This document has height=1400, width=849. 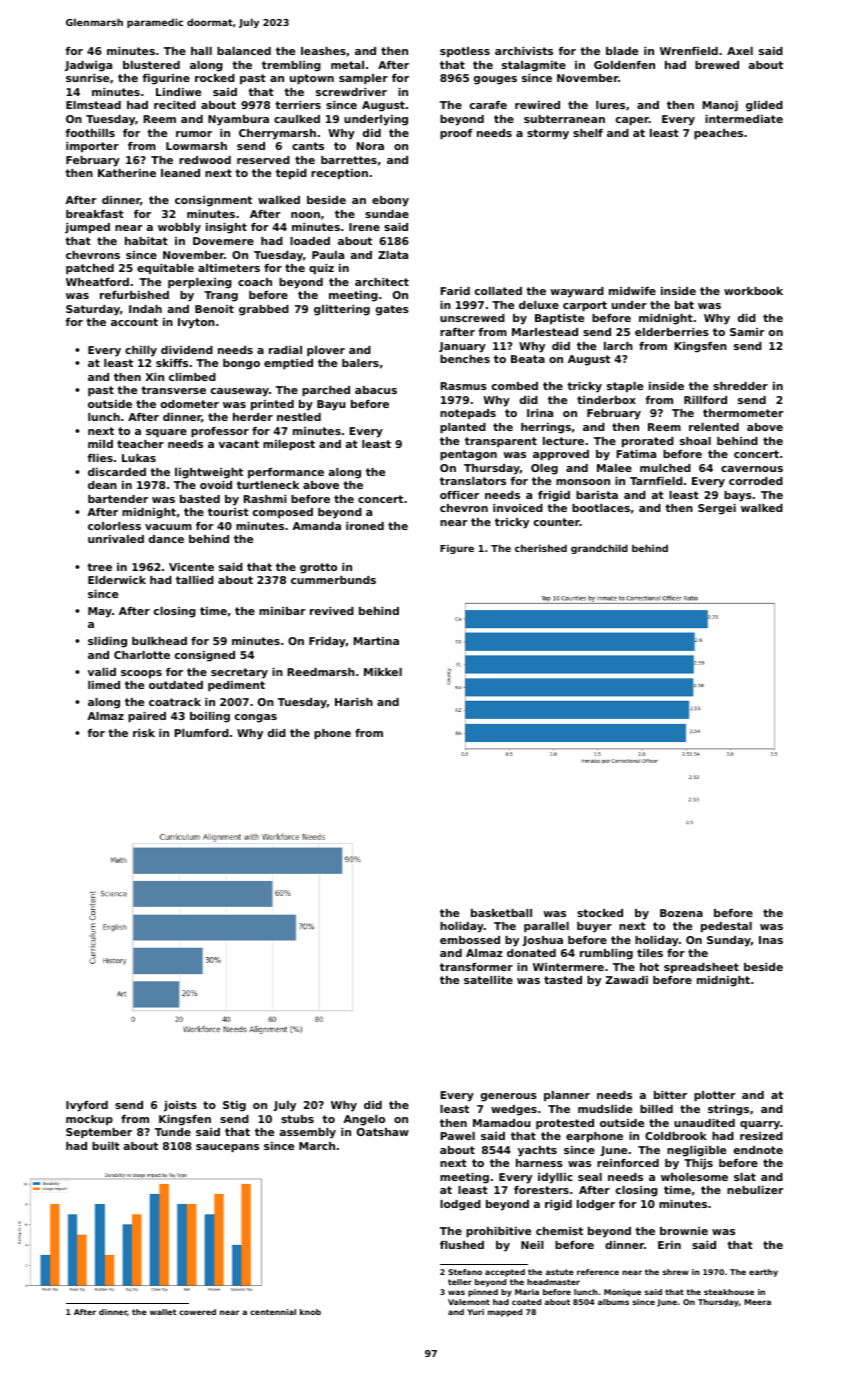 I want to click on parched, so click(x=326, y=391).
